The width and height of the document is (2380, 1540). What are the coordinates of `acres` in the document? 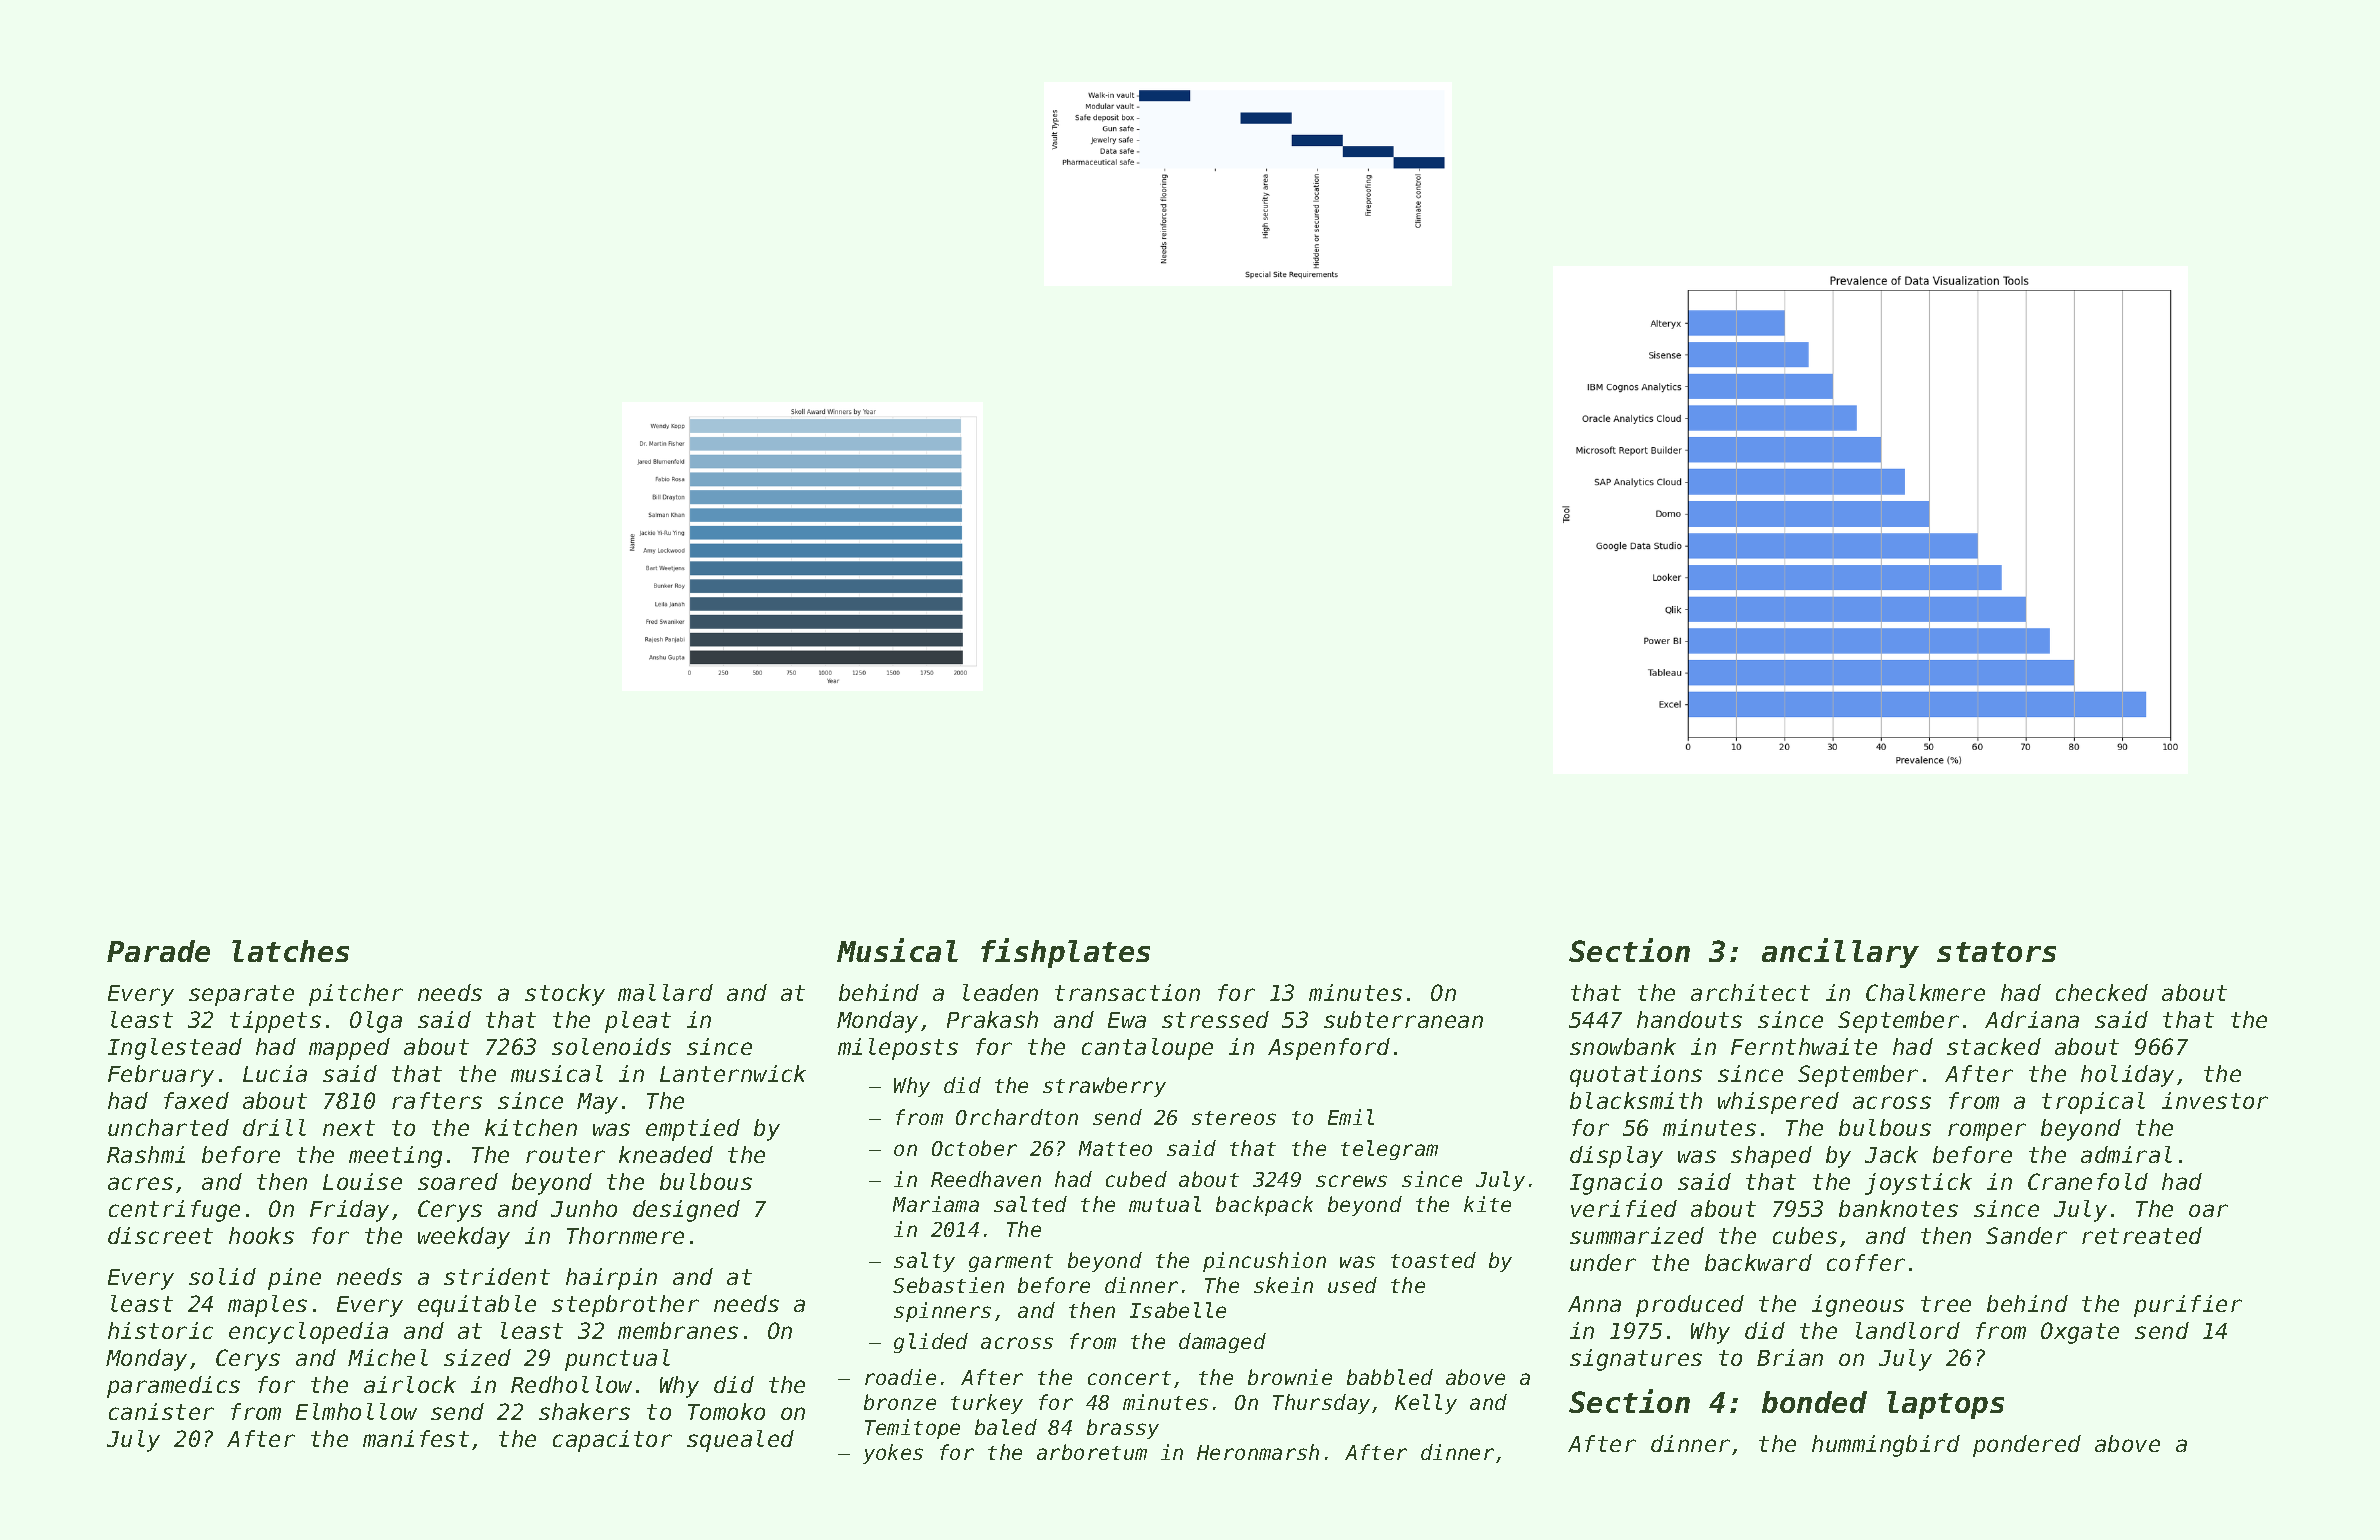 It's located at (140, 1183).
